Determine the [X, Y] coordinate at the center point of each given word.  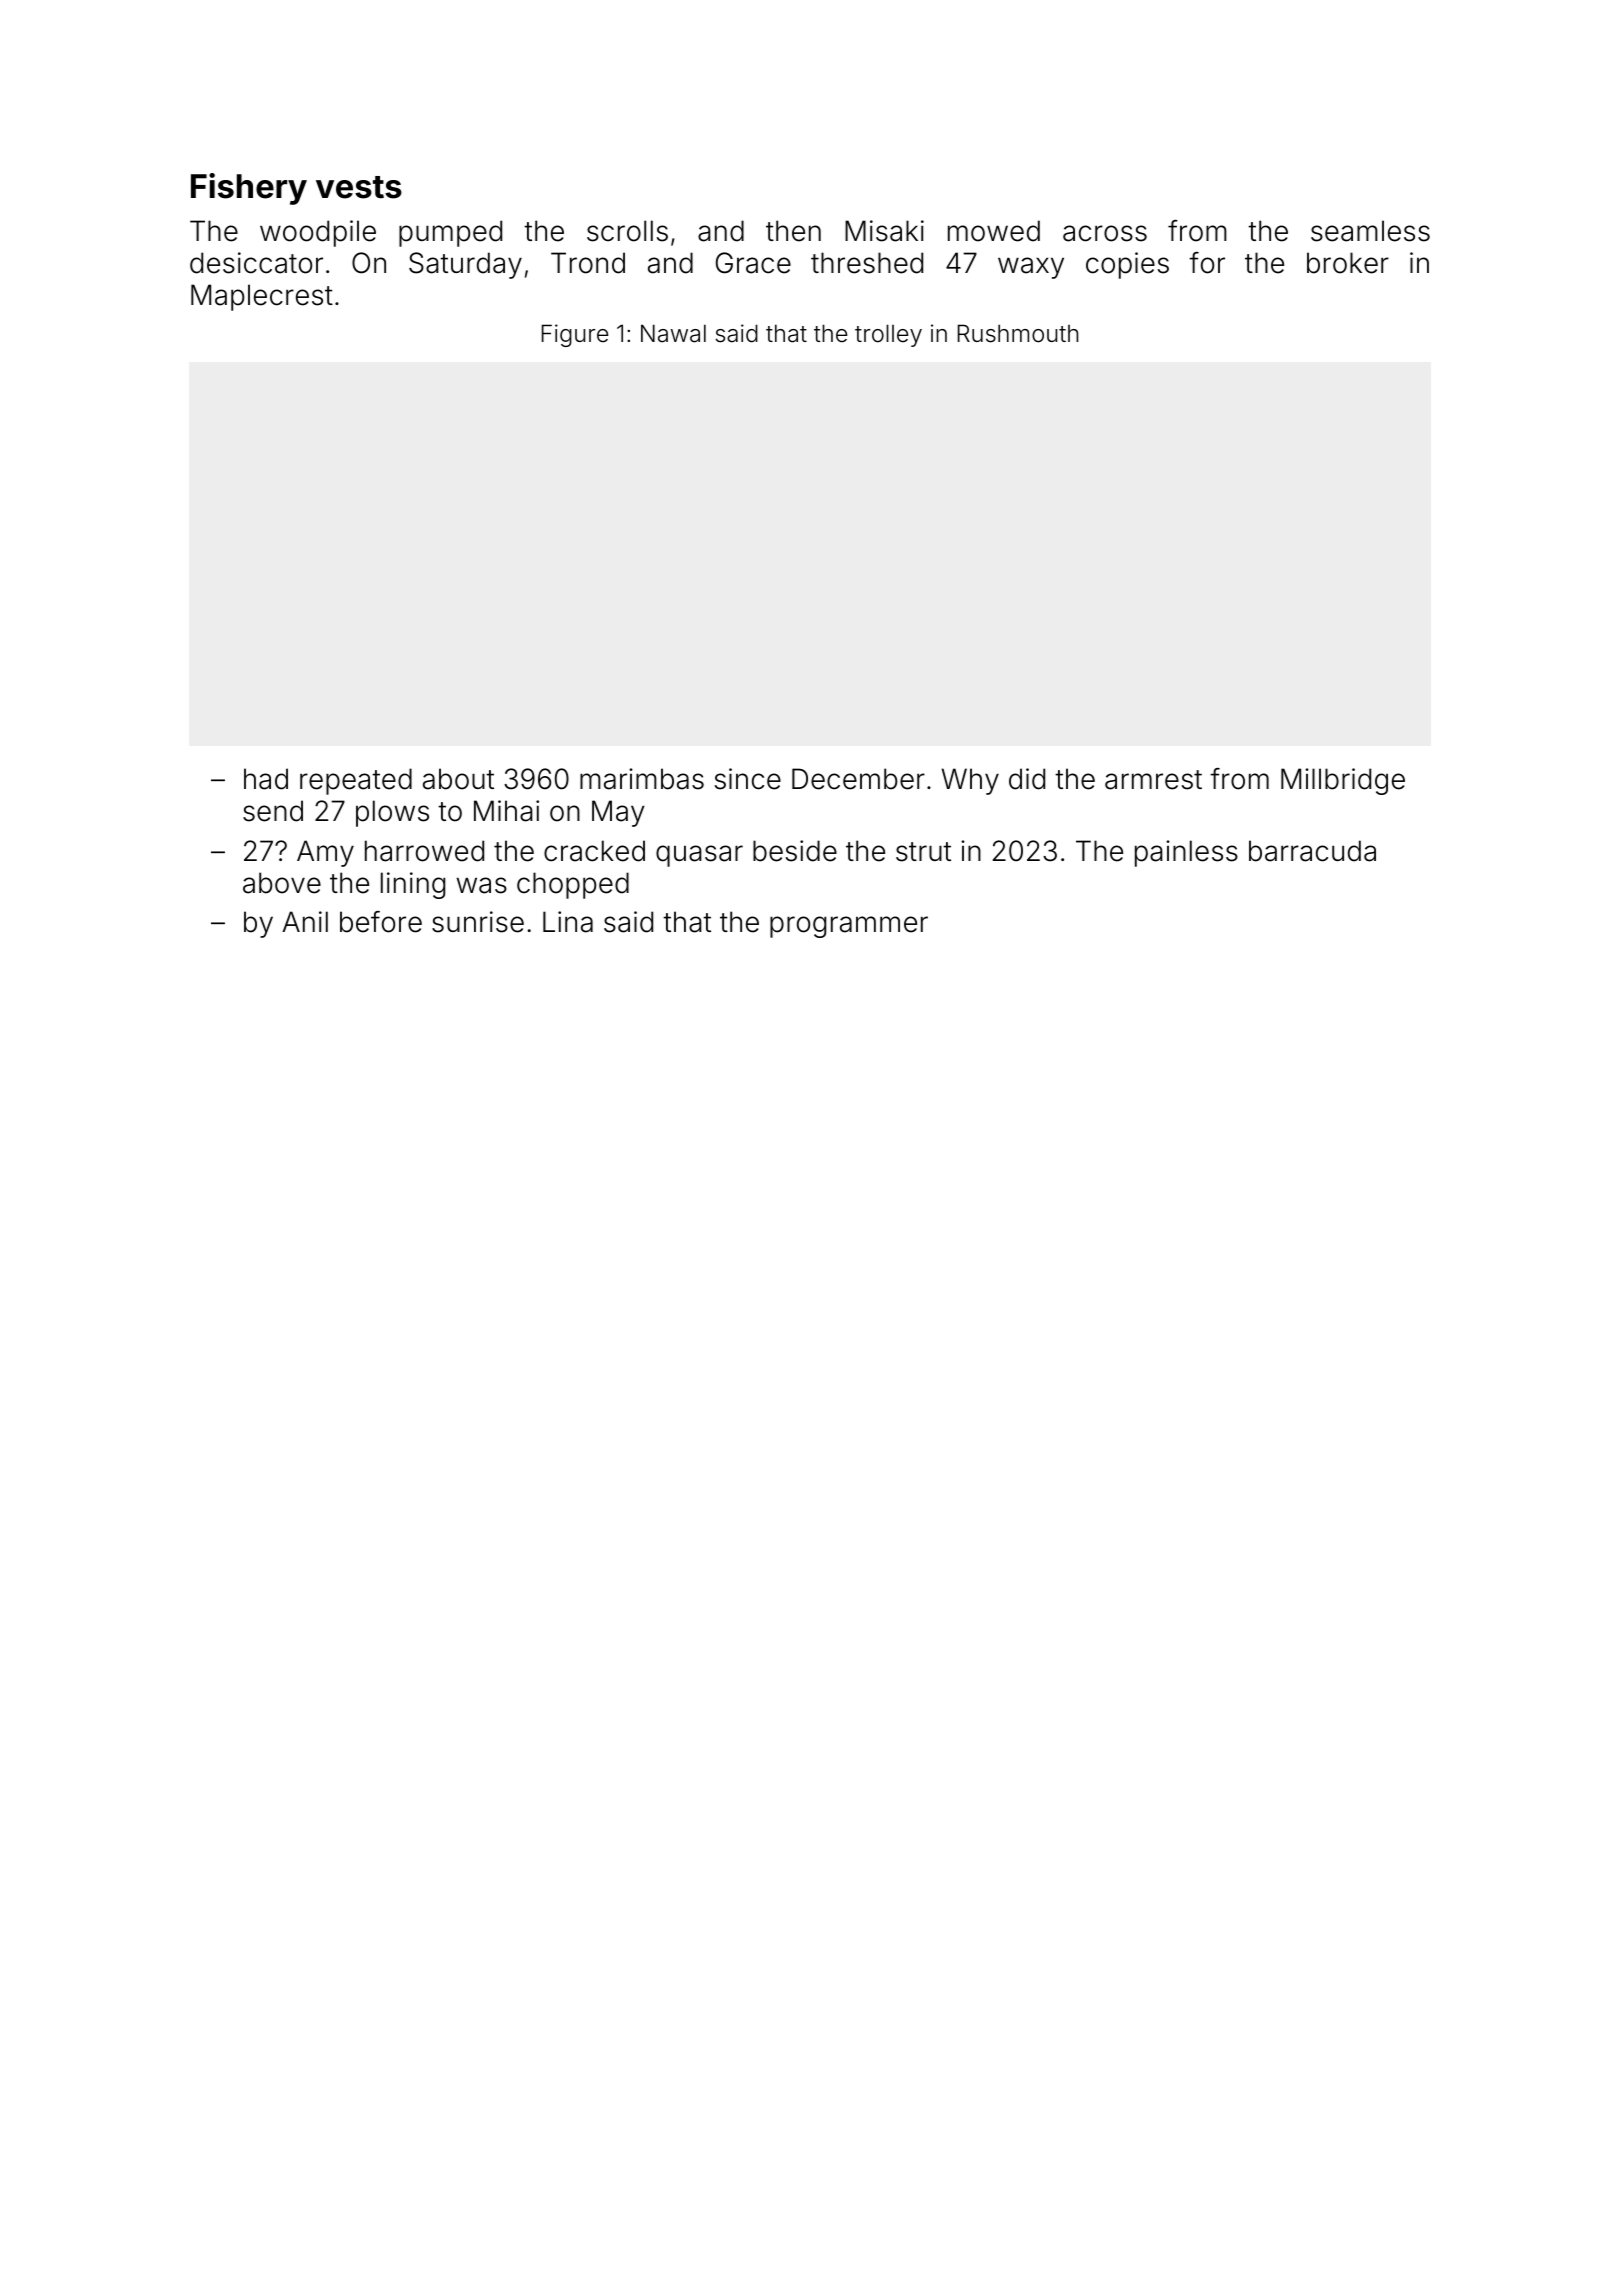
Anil [305, 921]
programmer [849, 927]
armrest [1153, 780]
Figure [575, 335]
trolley [888, 335]
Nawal [673, 333]
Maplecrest [262, 297]
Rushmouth [1018, 333]
